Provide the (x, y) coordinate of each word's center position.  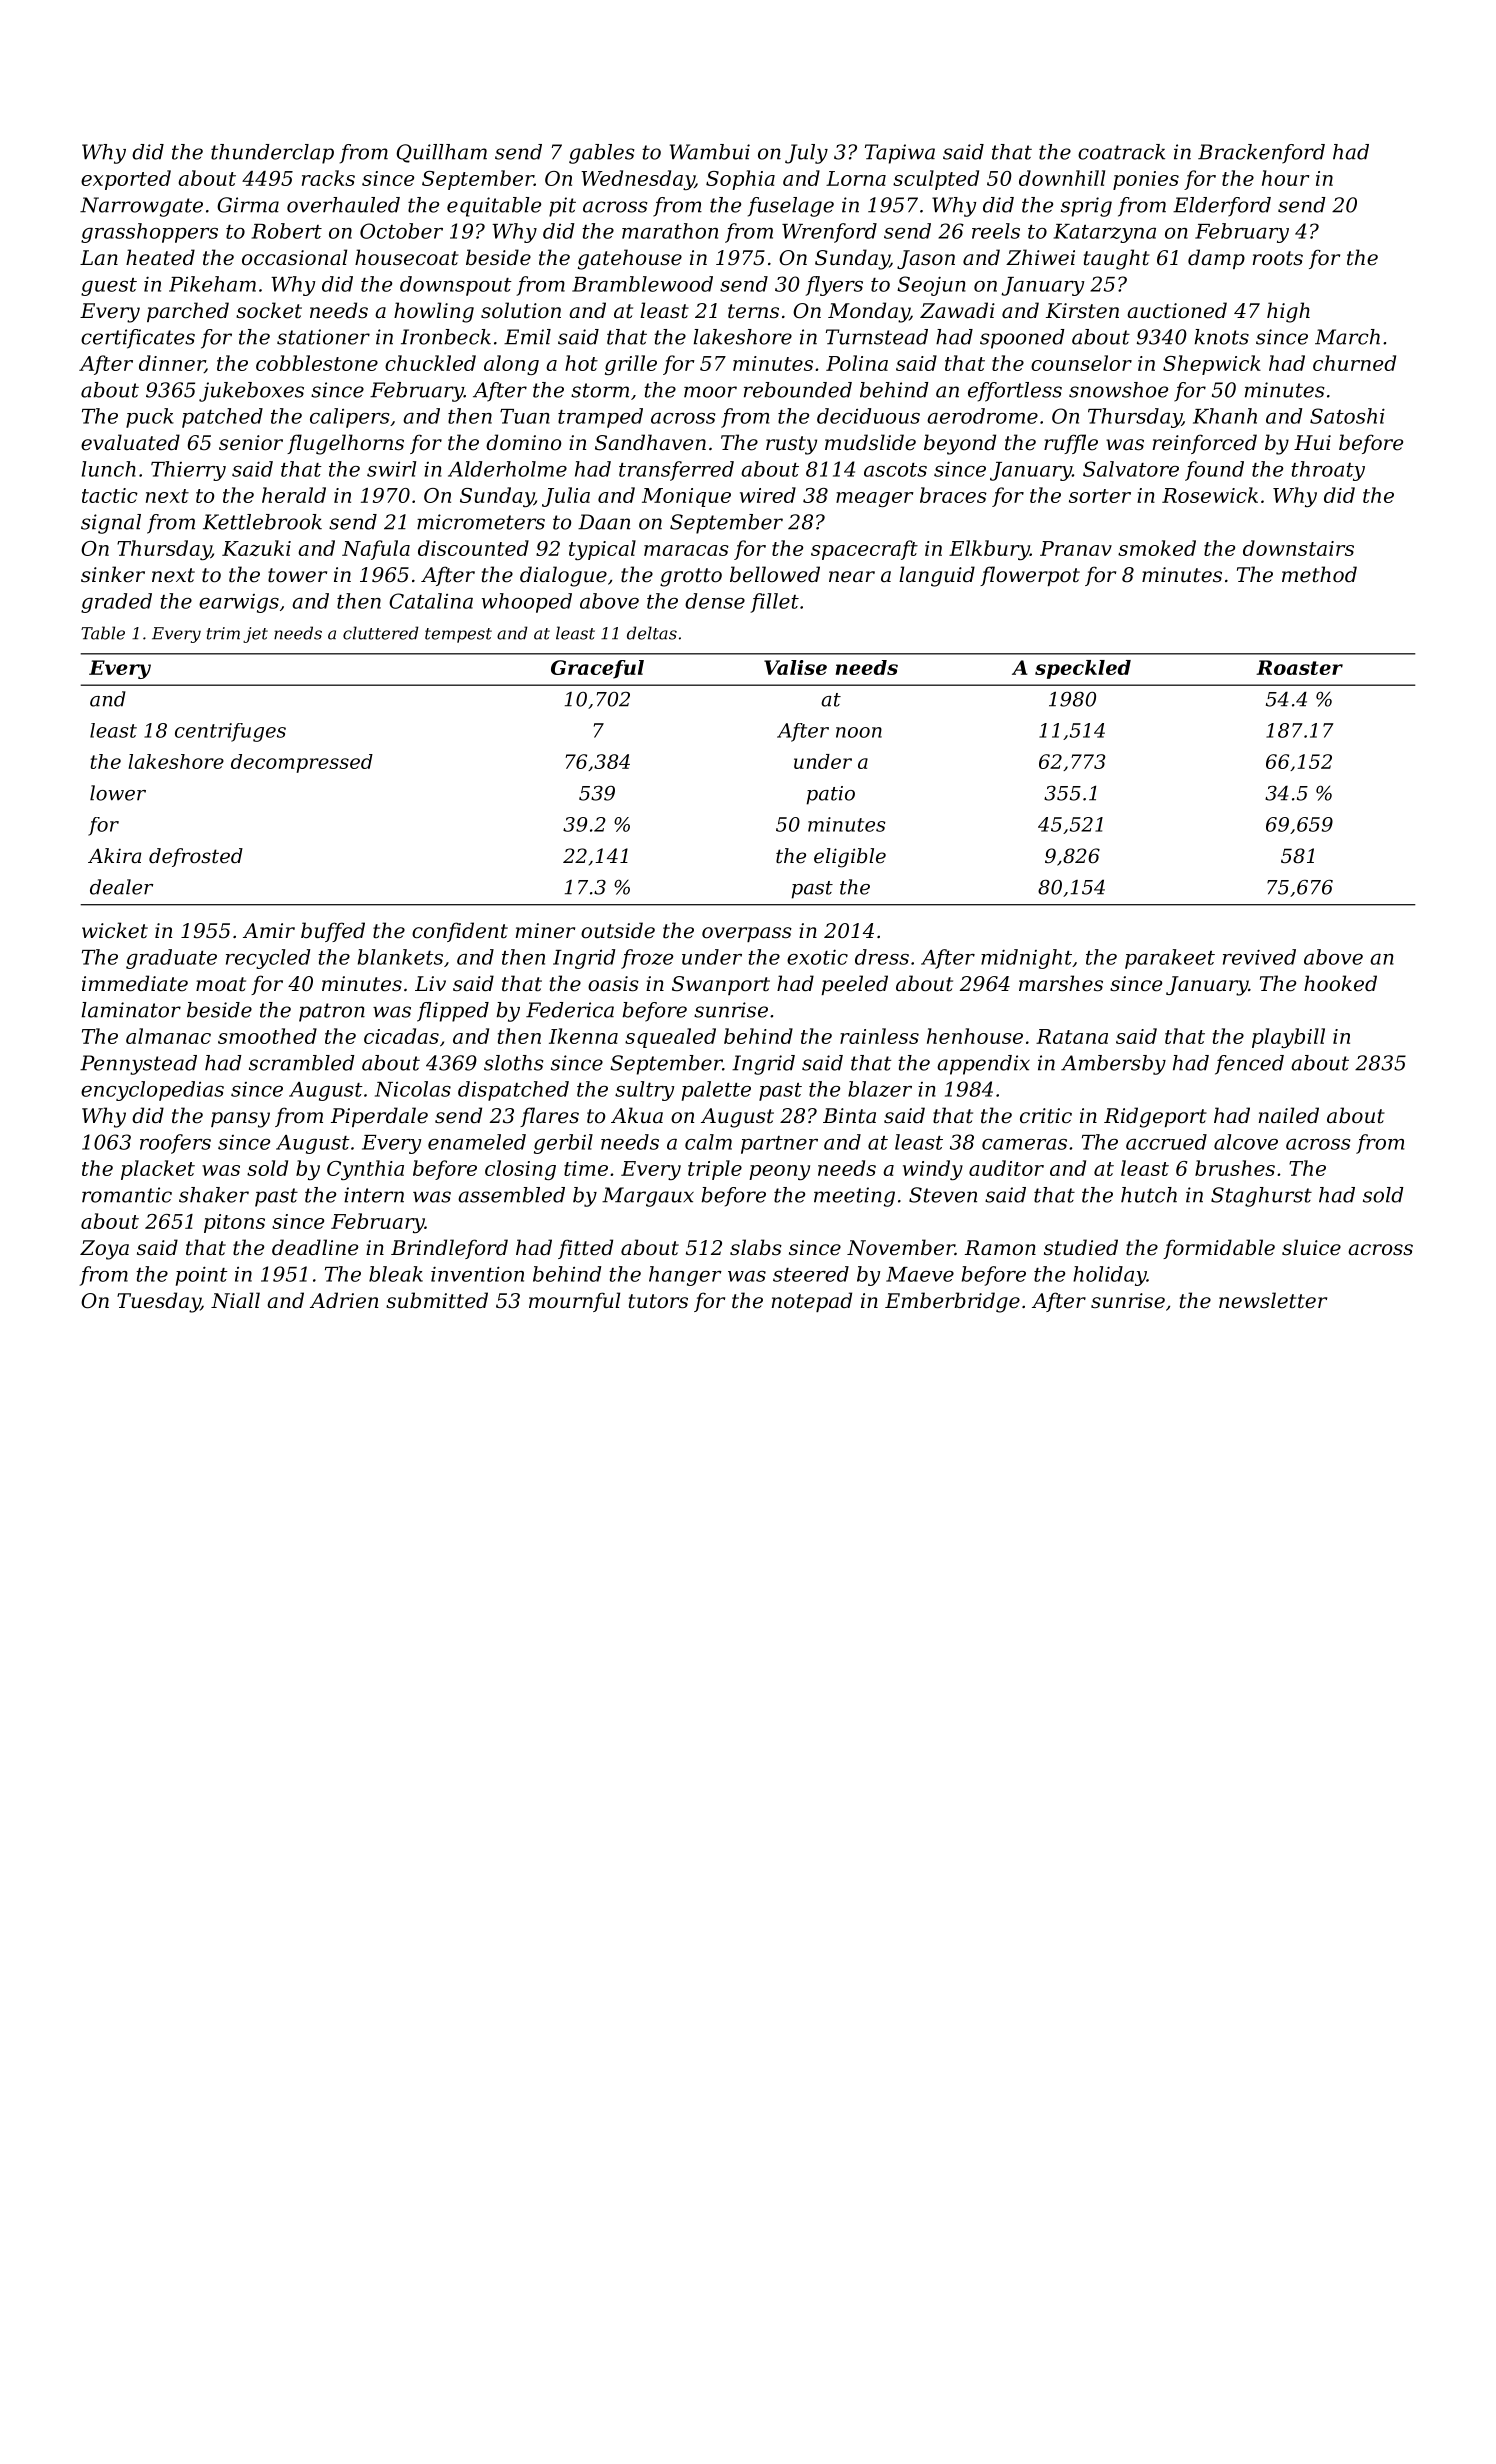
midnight (1026, 959)
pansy (240, 1120)
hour (1285, 178)
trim (223, 633)
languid (937, 576)
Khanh (1225, 416)
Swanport (721, 985)
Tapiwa (900, 154)
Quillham (442, 153)
